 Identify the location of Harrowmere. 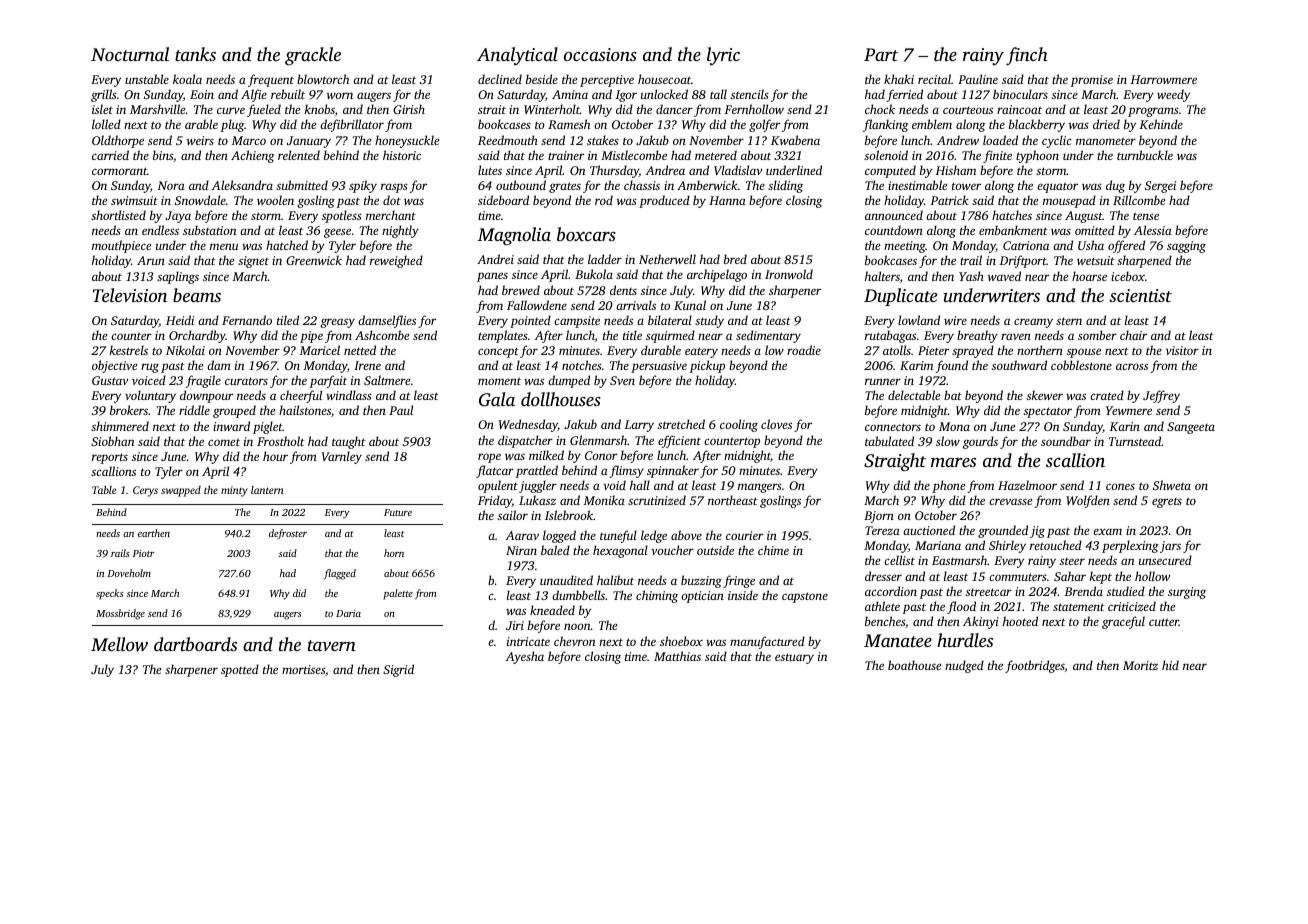
(1164, 79).
